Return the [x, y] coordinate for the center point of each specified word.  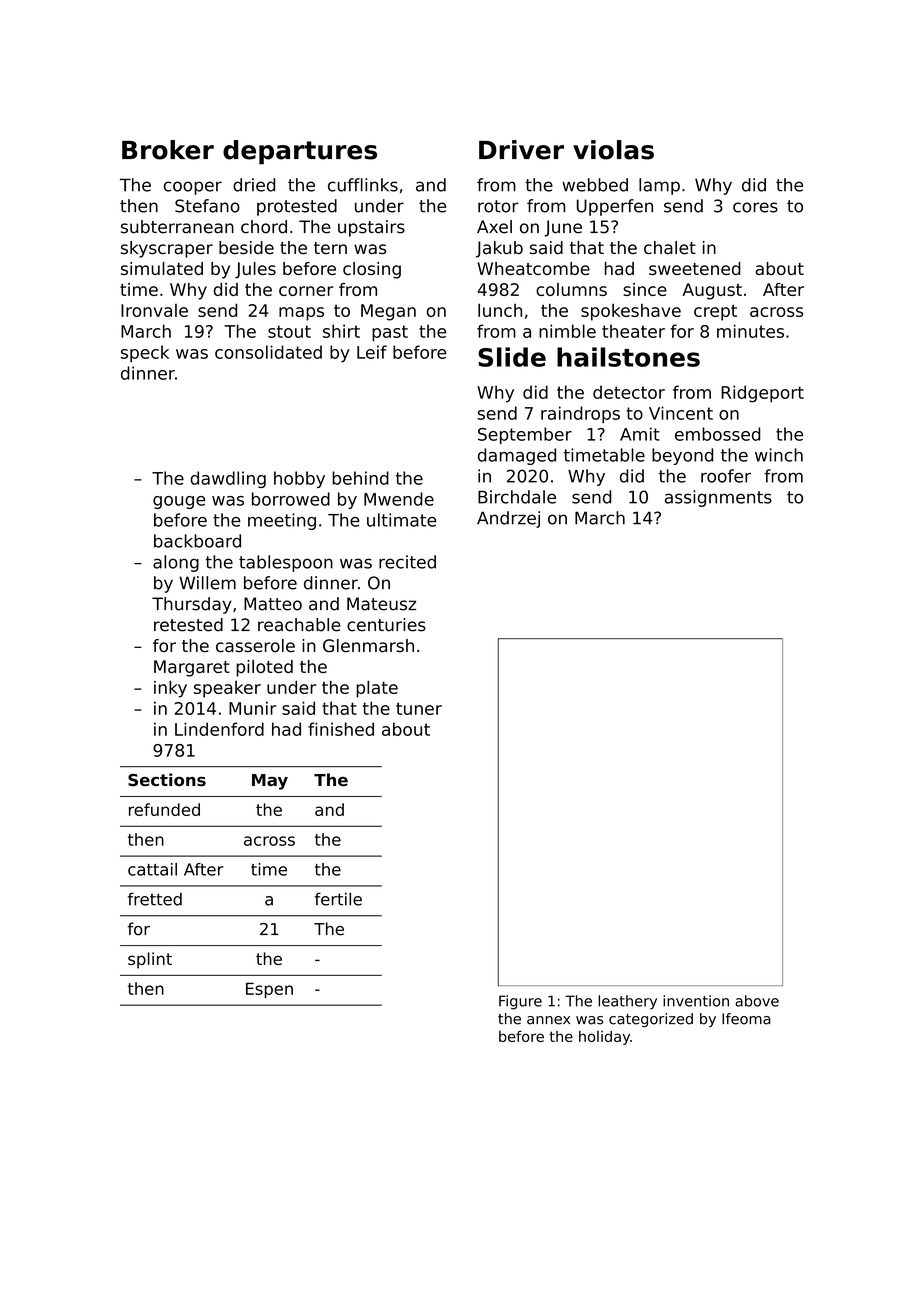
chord [264, 227]
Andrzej [508, 519]
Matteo [273, 604]
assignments [718, 498]
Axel [494, 227]
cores [755, 207]
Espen [269, 990]
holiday [604, 1038]
